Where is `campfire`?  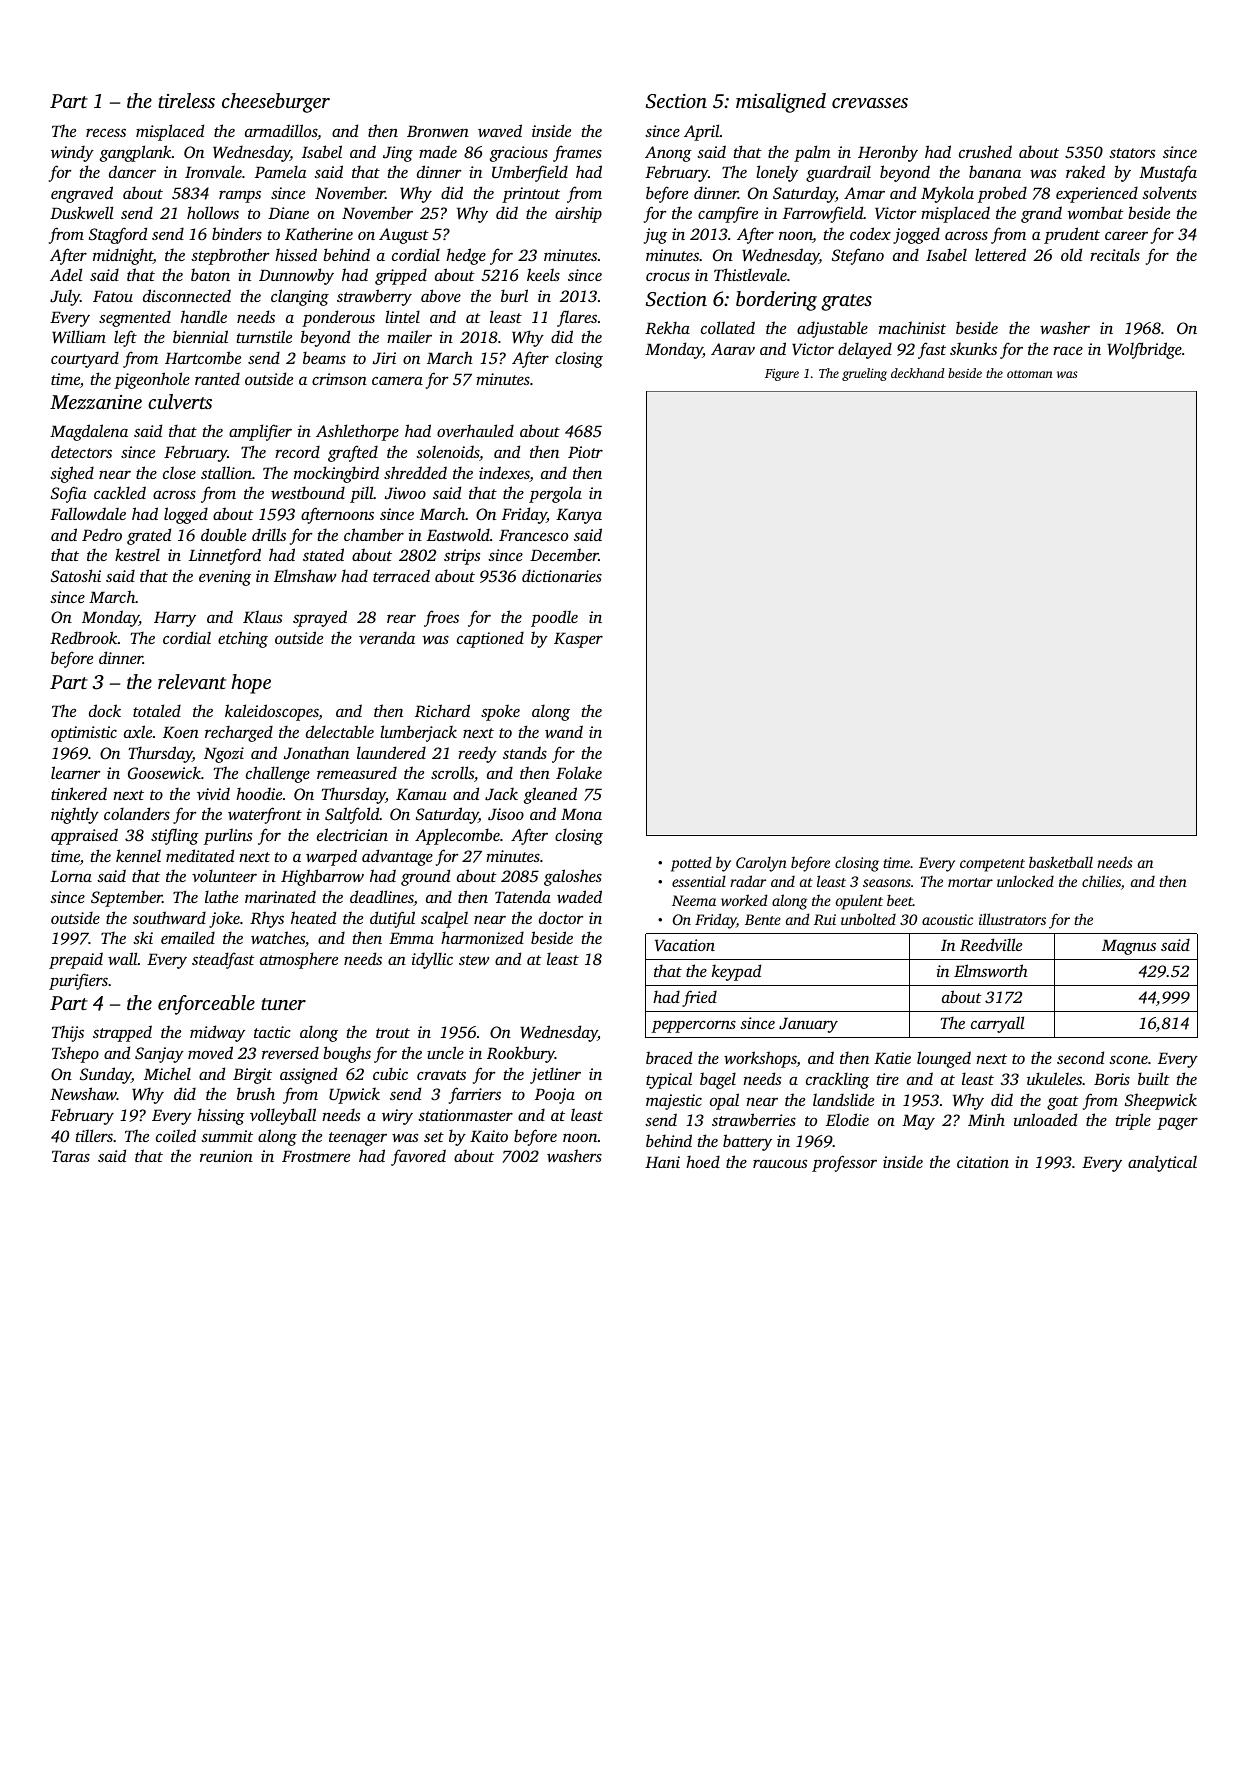 campfire is located at coordinates (728, 214).
